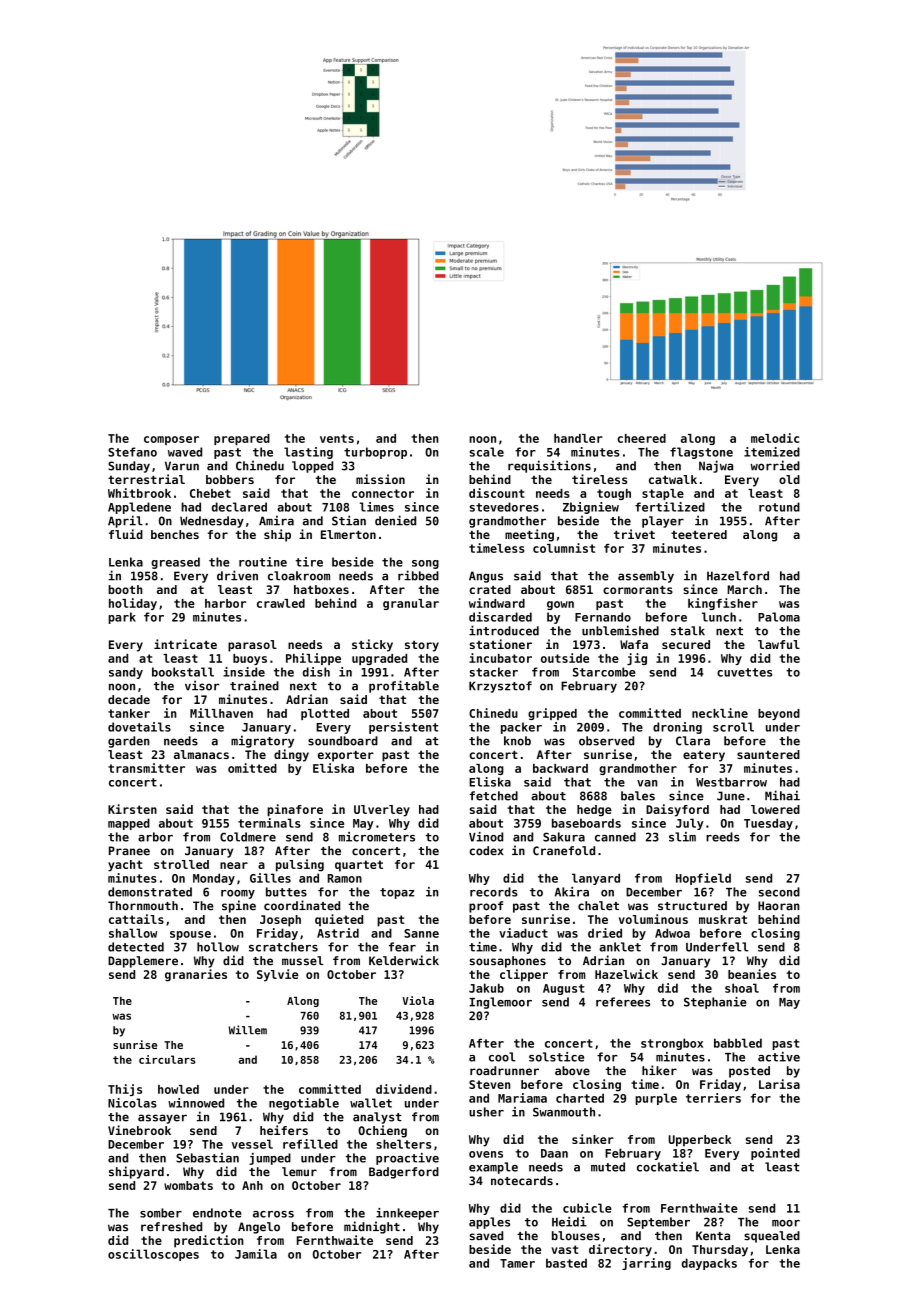 The height and width of the screenshot is (1316, 908). Describe the element at coordinates (501, 644) in the screenshot. I see `stationer` at that location.
